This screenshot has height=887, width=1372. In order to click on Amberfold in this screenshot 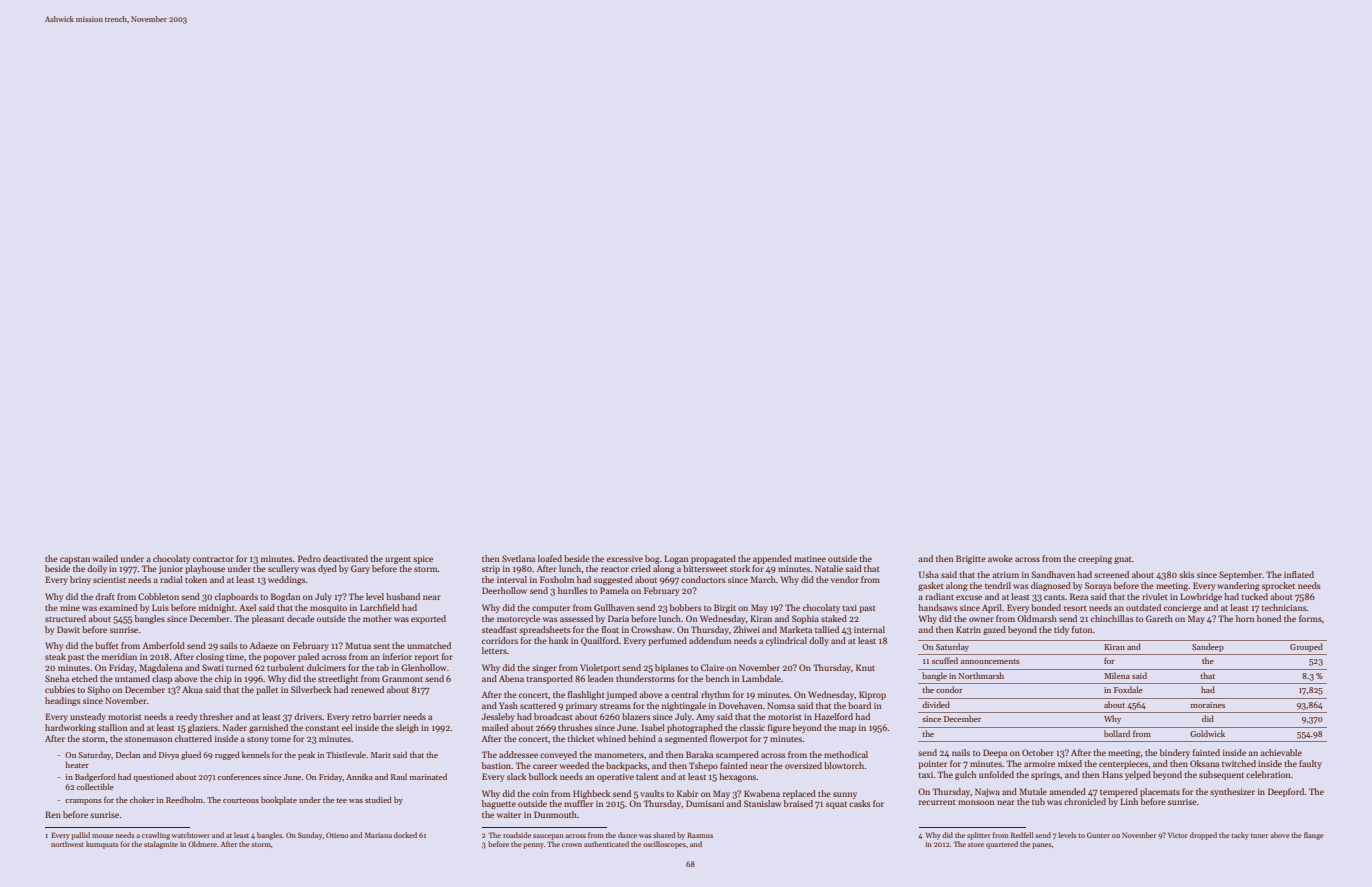, I will do `click(164, 645)`.
